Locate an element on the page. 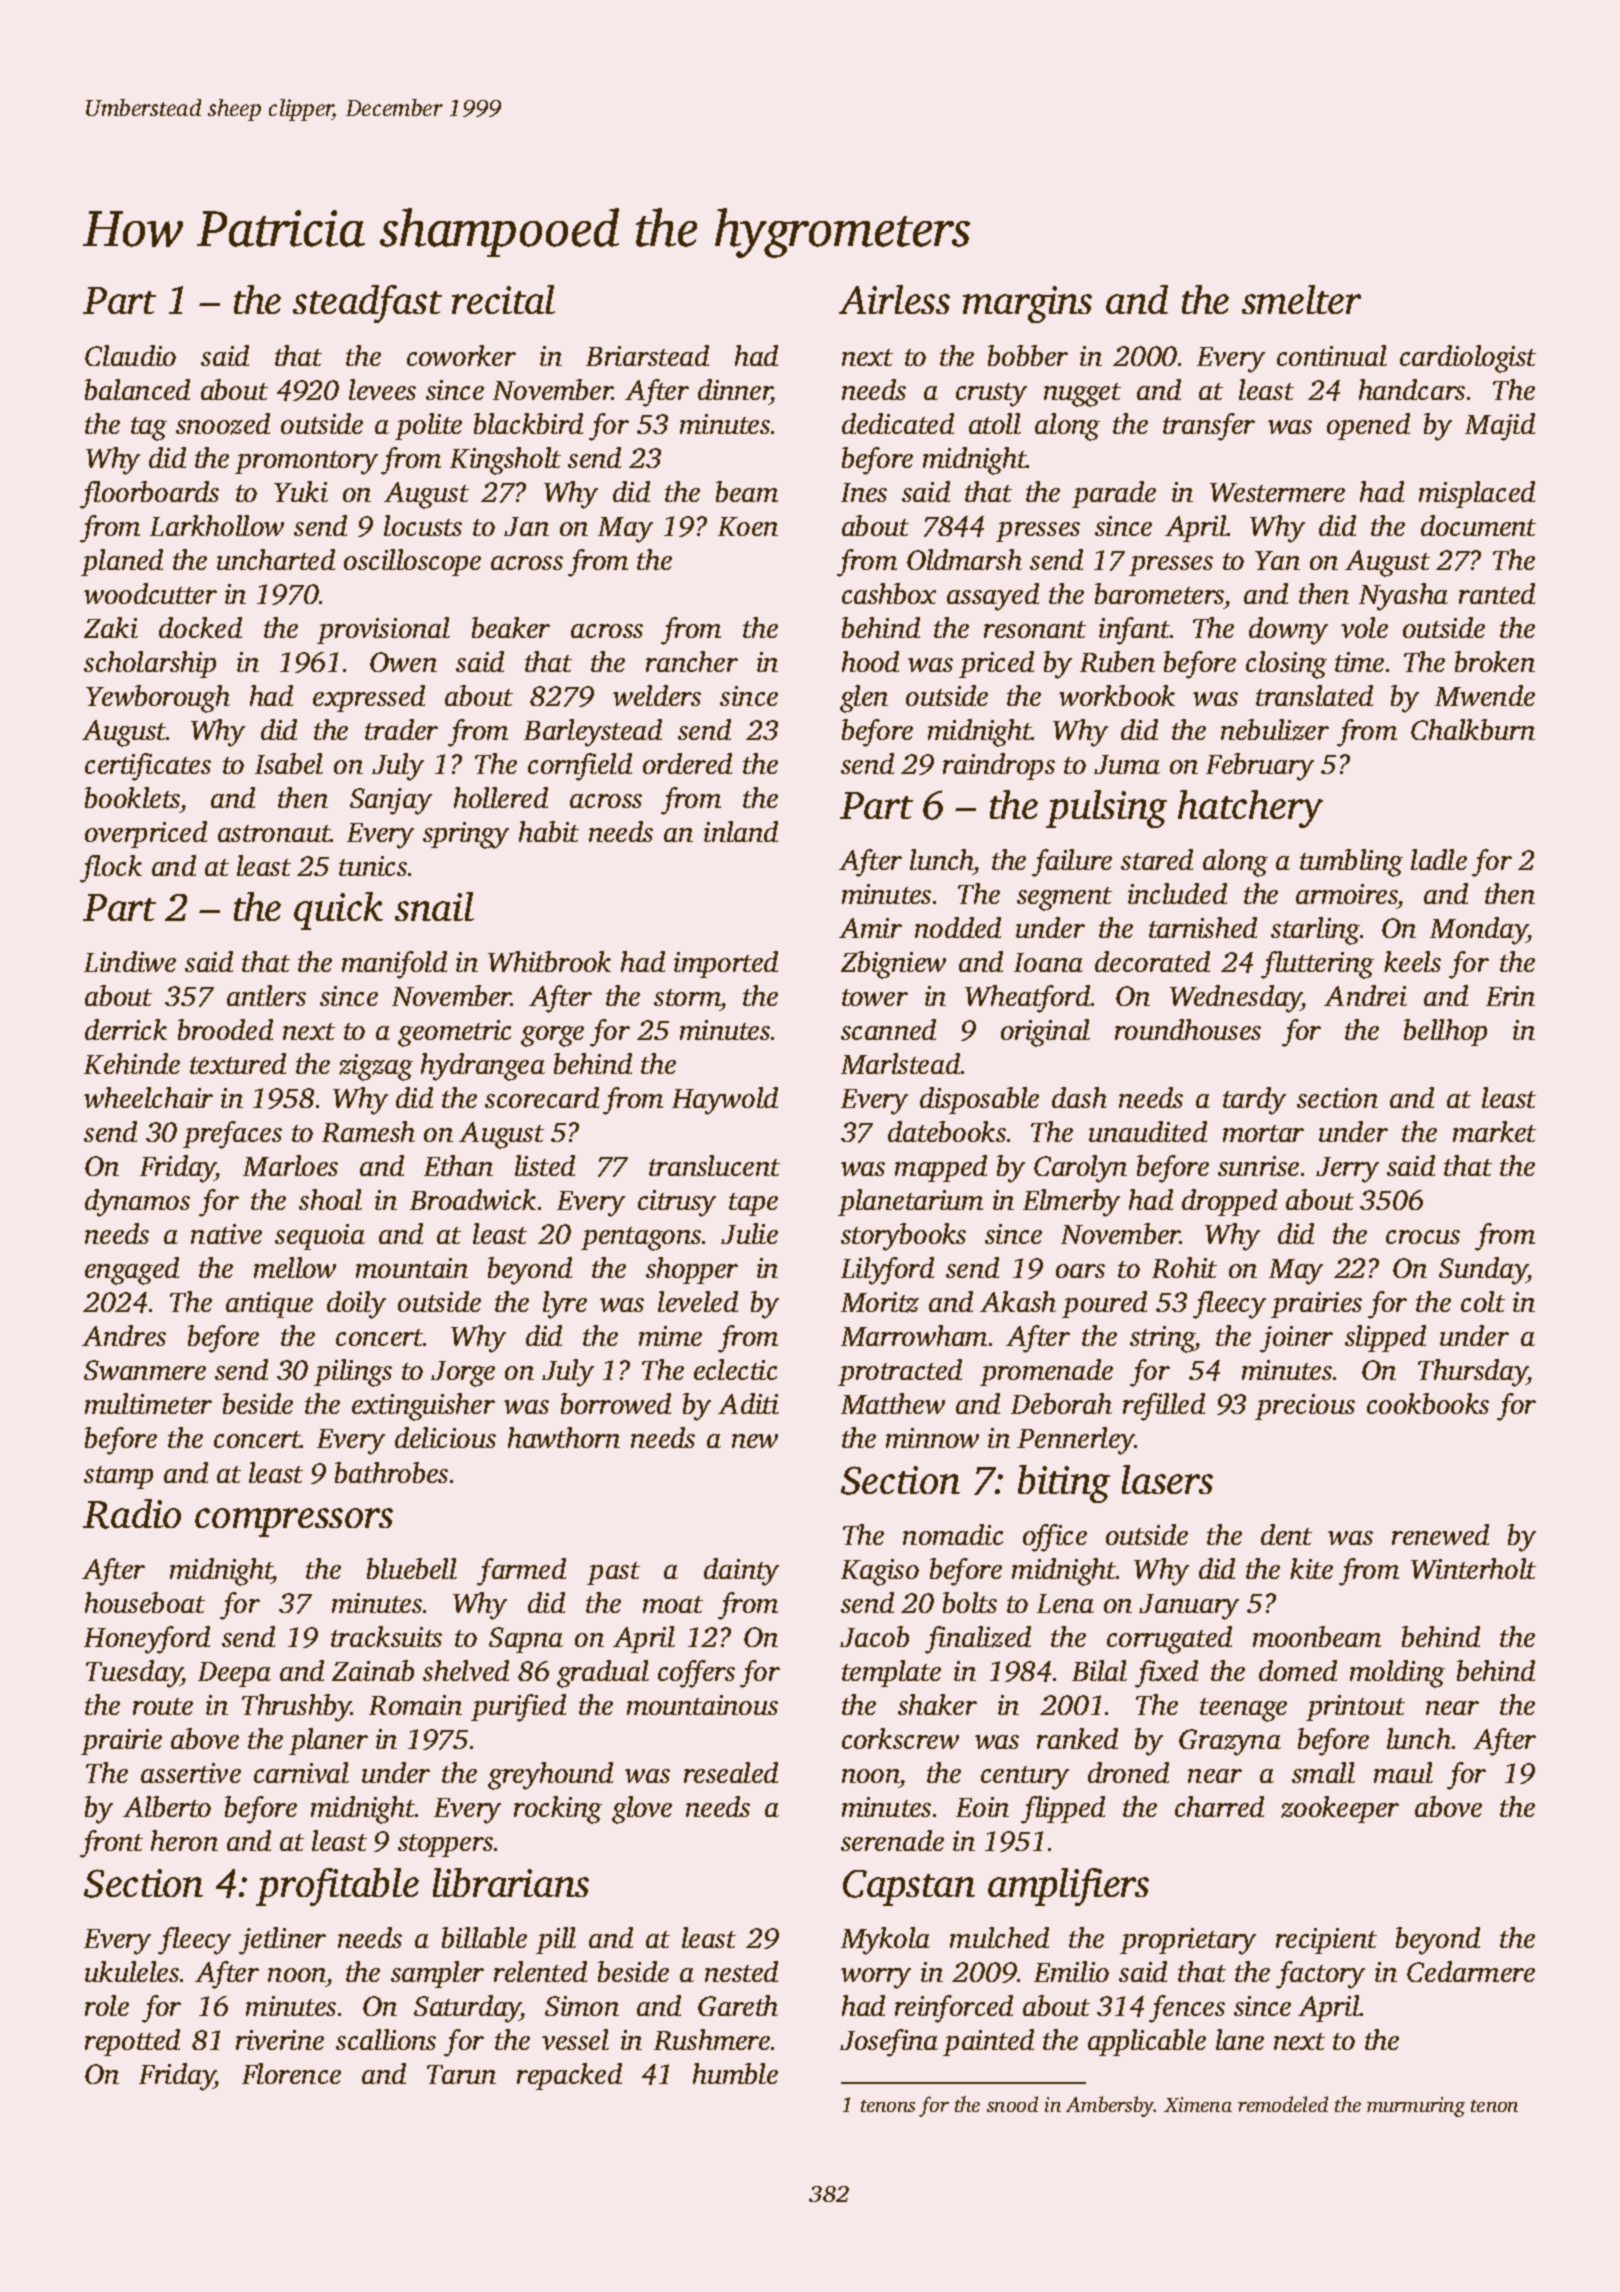 The width and height of the document is (1620, 2292). Majid is located at coordinates (1500, 427).
